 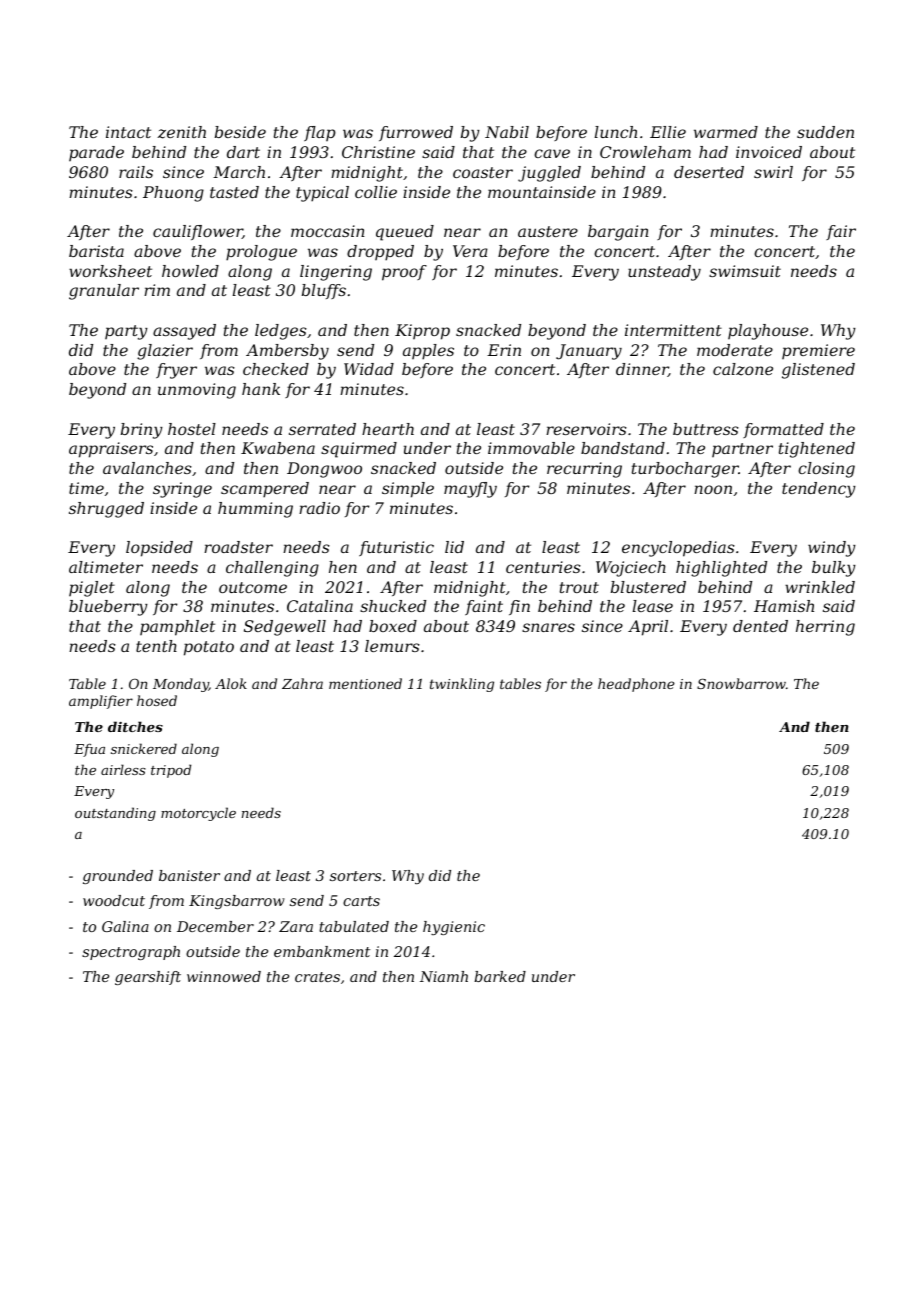 I want to click on Niamh, so click(x=444, y=976).
